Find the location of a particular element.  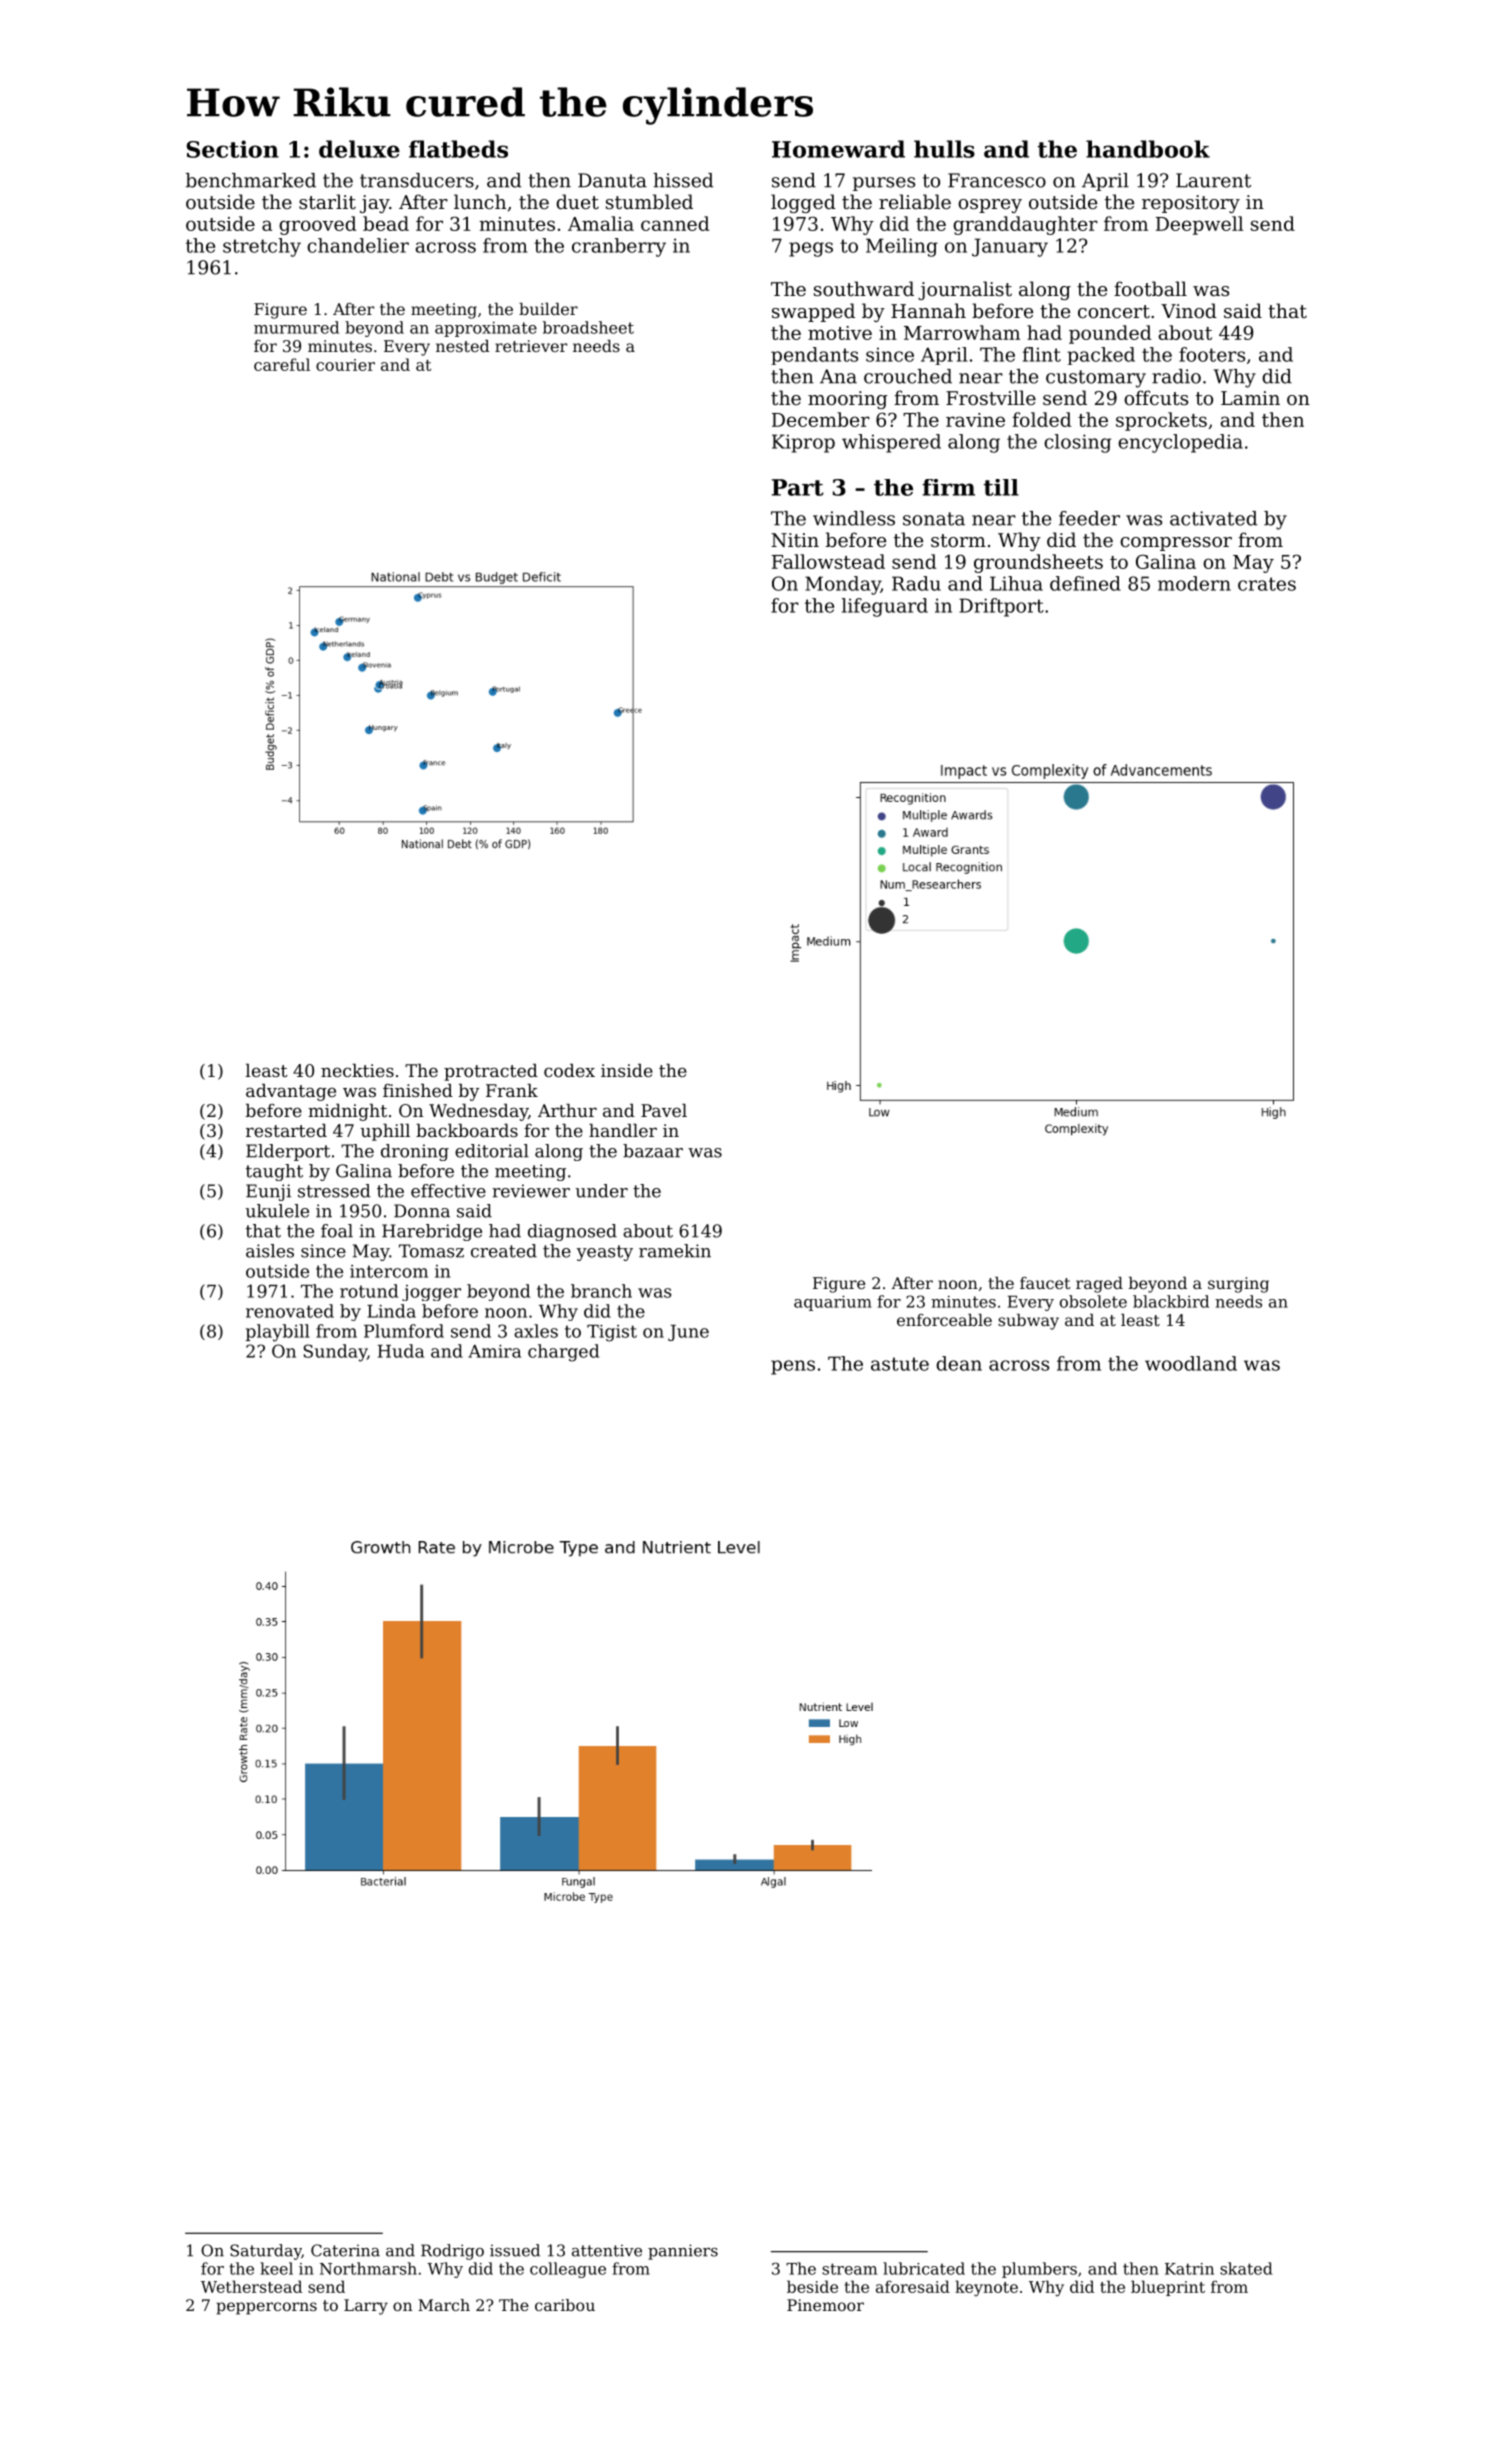

Section is located at coordinates (233, 149).
